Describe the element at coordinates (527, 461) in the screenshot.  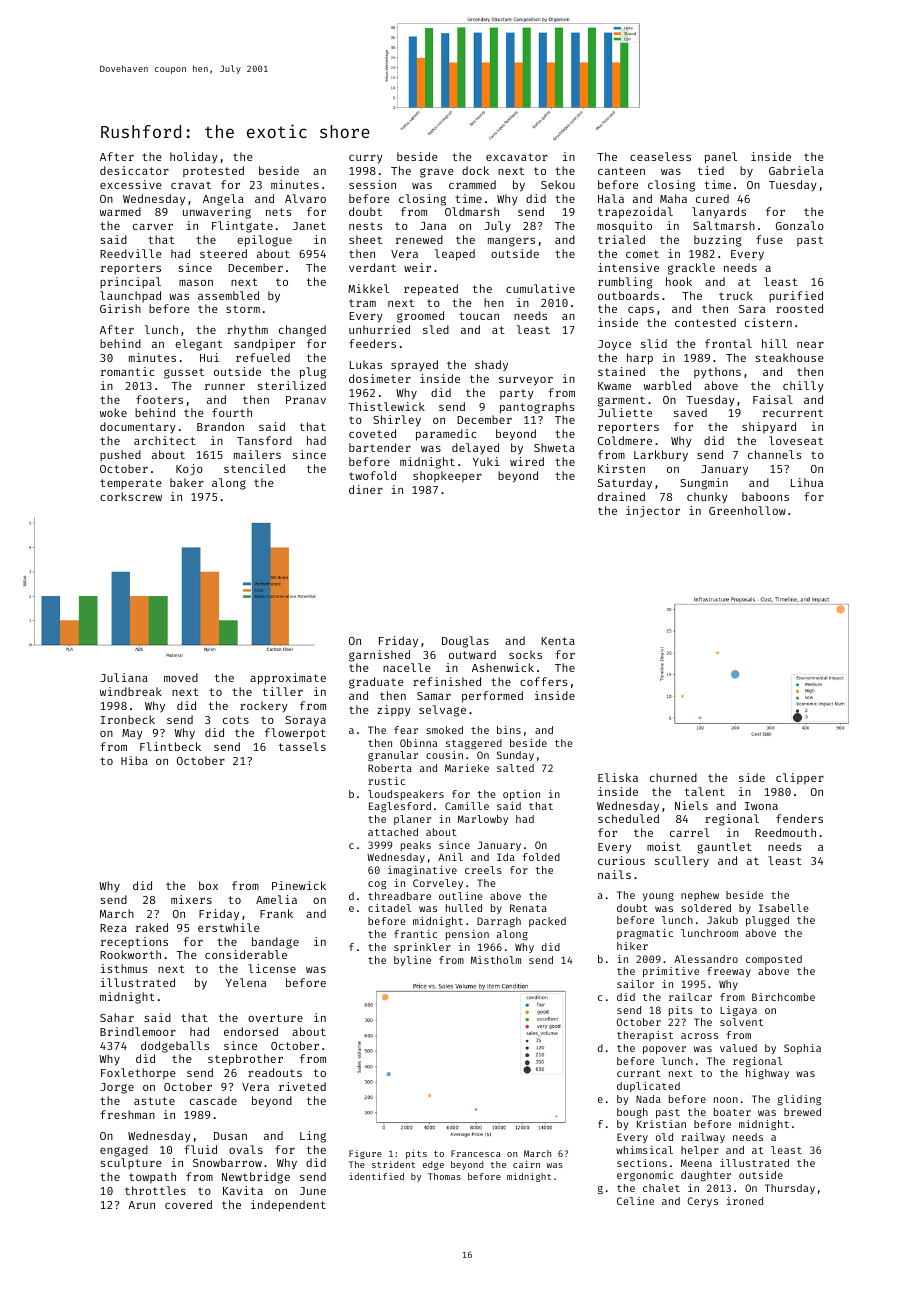
I see `wired` at that location.
